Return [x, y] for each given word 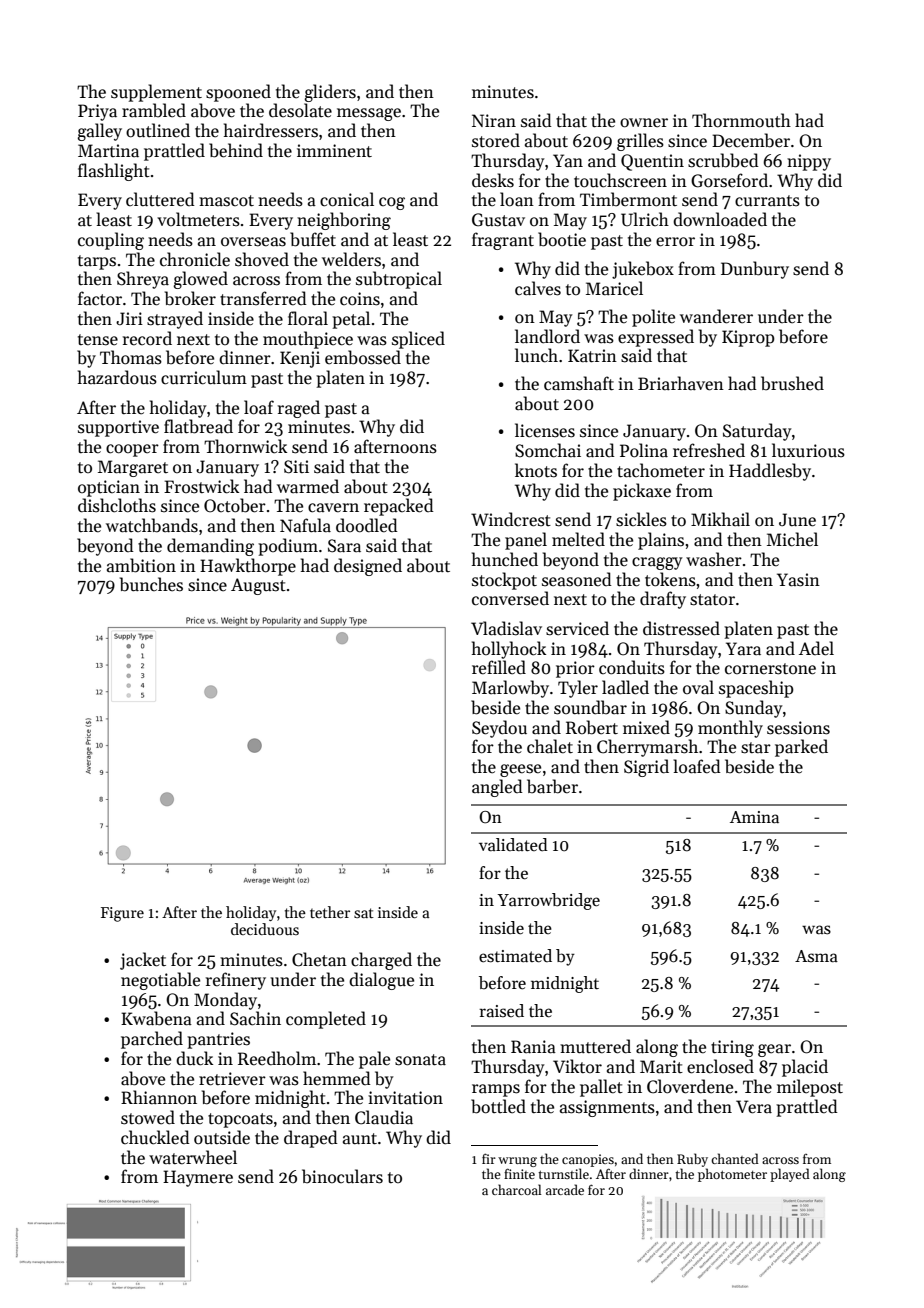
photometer [732, 1175]
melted [578, 539]
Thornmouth [741, 120]
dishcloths [117, 505]
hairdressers [271, 130]
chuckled [155, 1137]
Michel [792, 539]
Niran [494, 121]
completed [326, 1020]
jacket [143, 961]
